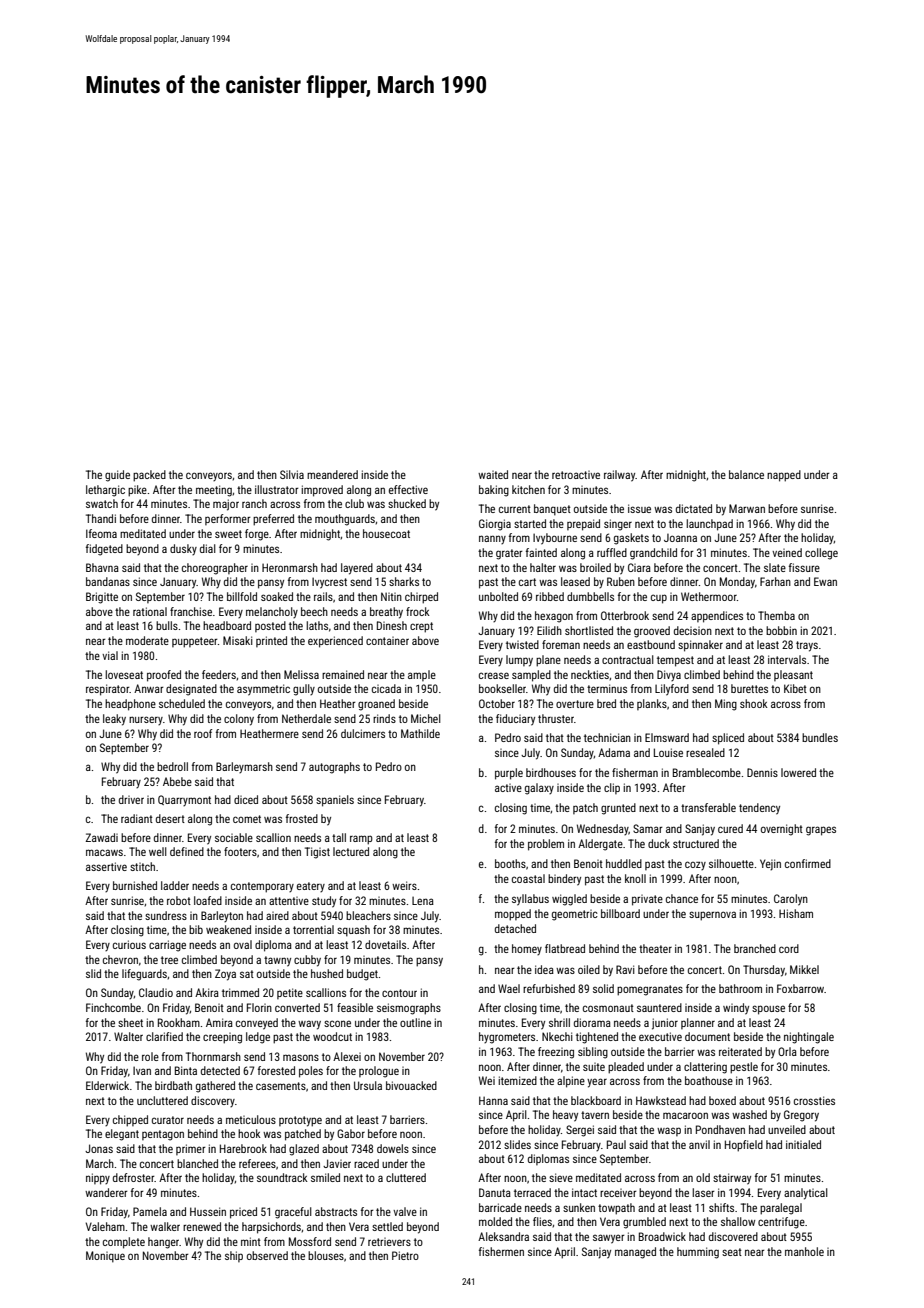  Describe the element at coordinates (149, 688) in the screenshot. I see `Anwar` at that location.
